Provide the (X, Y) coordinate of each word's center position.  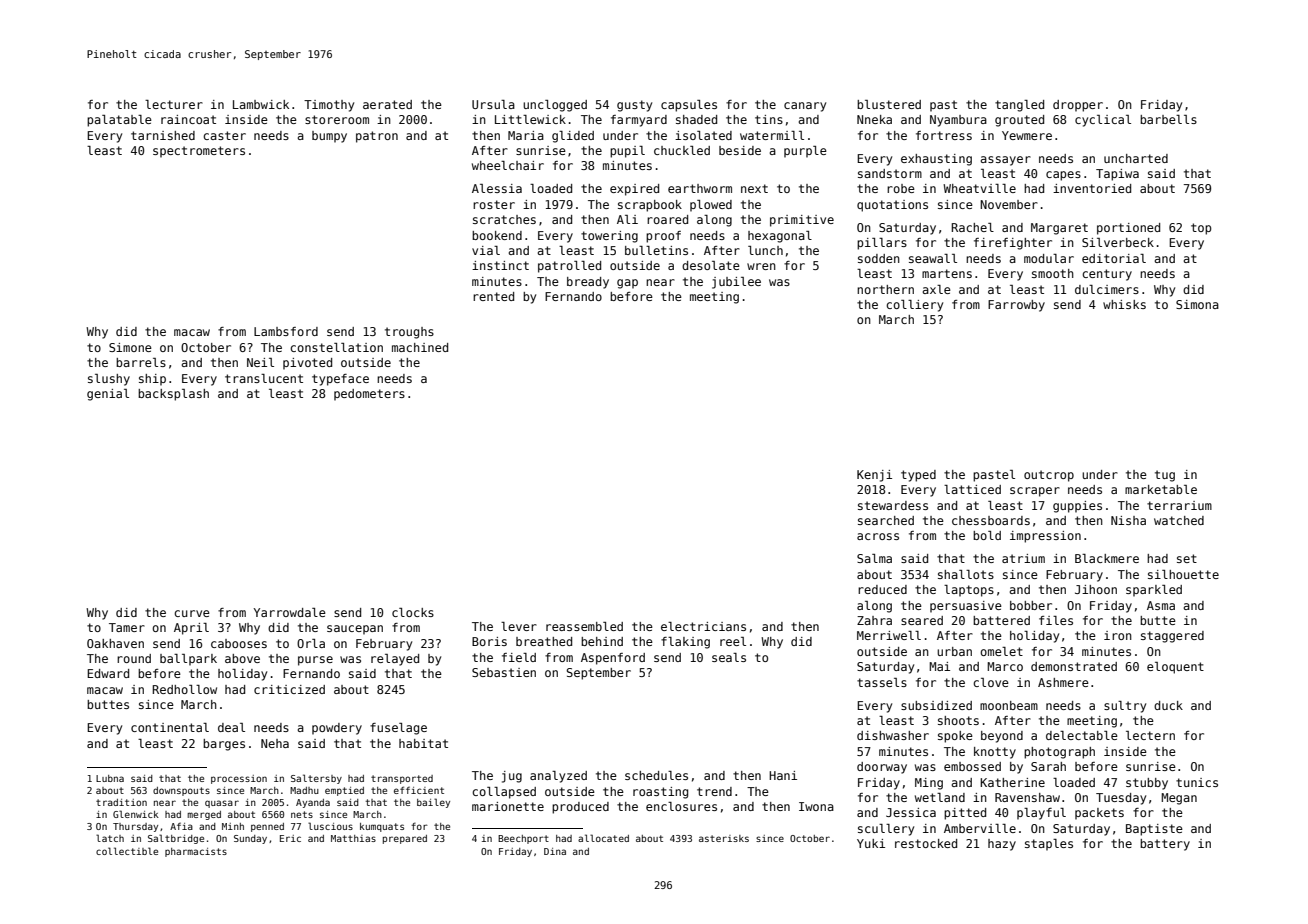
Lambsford (286, 331)
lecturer (174, 104)
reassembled (584, 626)
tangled (1019, 106)
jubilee (736, 283)
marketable (1161, 489)
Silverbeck (1118, 242)
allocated (603, 838)
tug (1165, 476)
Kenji (874, 476)
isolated (703, 135)
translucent (264, 378)
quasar (222, 804)
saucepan (355, 630)
